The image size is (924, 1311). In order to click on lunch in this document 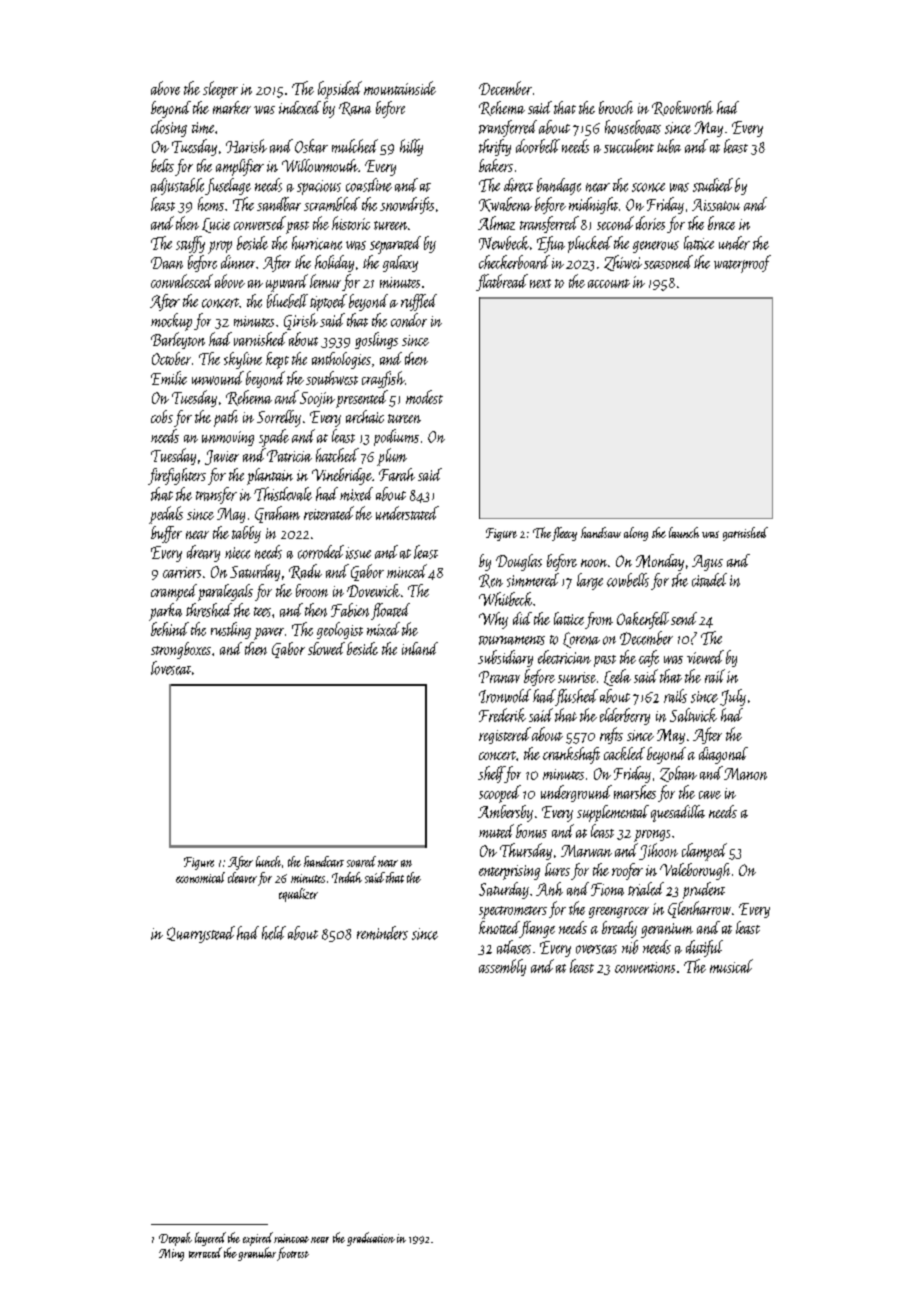, I will do `click(268, 861)`.
